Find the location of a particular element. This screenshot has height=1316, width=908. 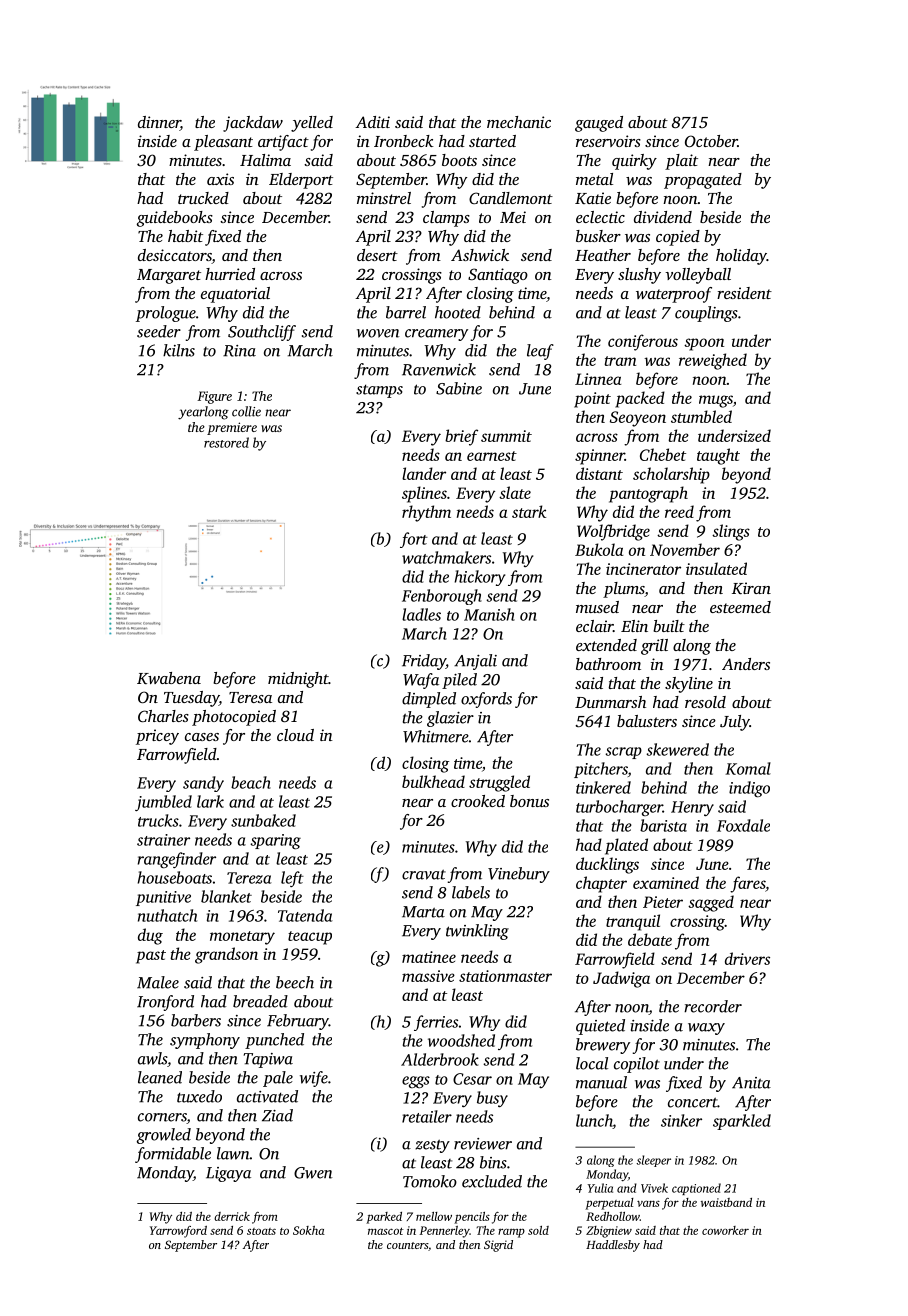

Yarrowford is located at coordinates (178, 1232).
